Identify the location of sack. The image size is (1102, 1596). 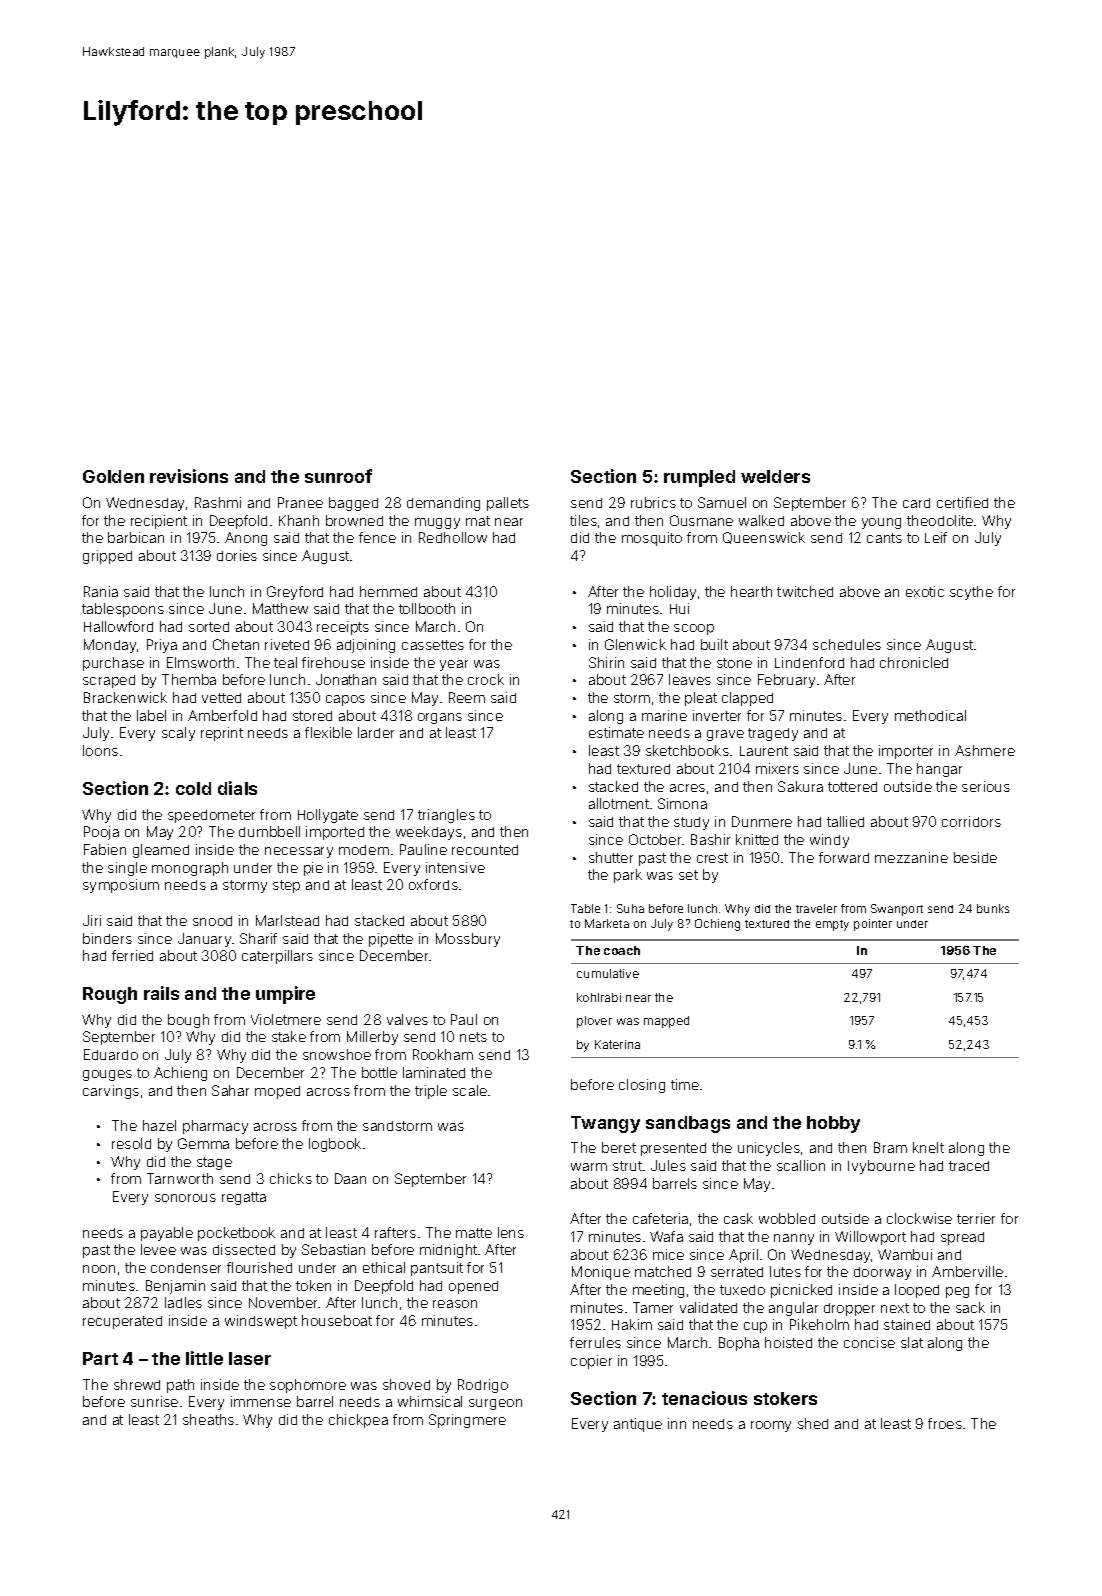
(970, 1307).
